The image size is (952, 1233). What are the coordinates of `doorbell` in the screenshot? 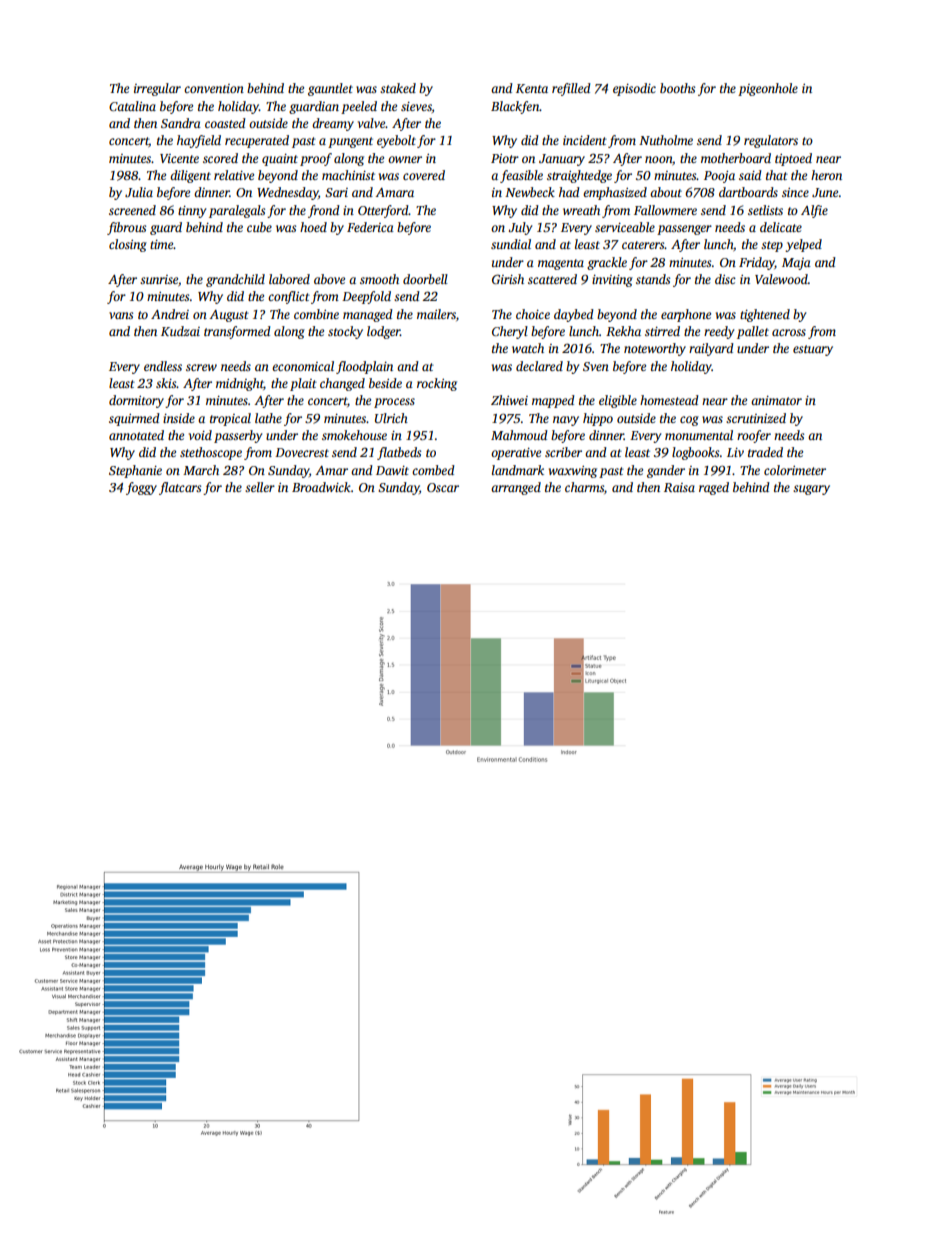 It's located at (425, 279).
